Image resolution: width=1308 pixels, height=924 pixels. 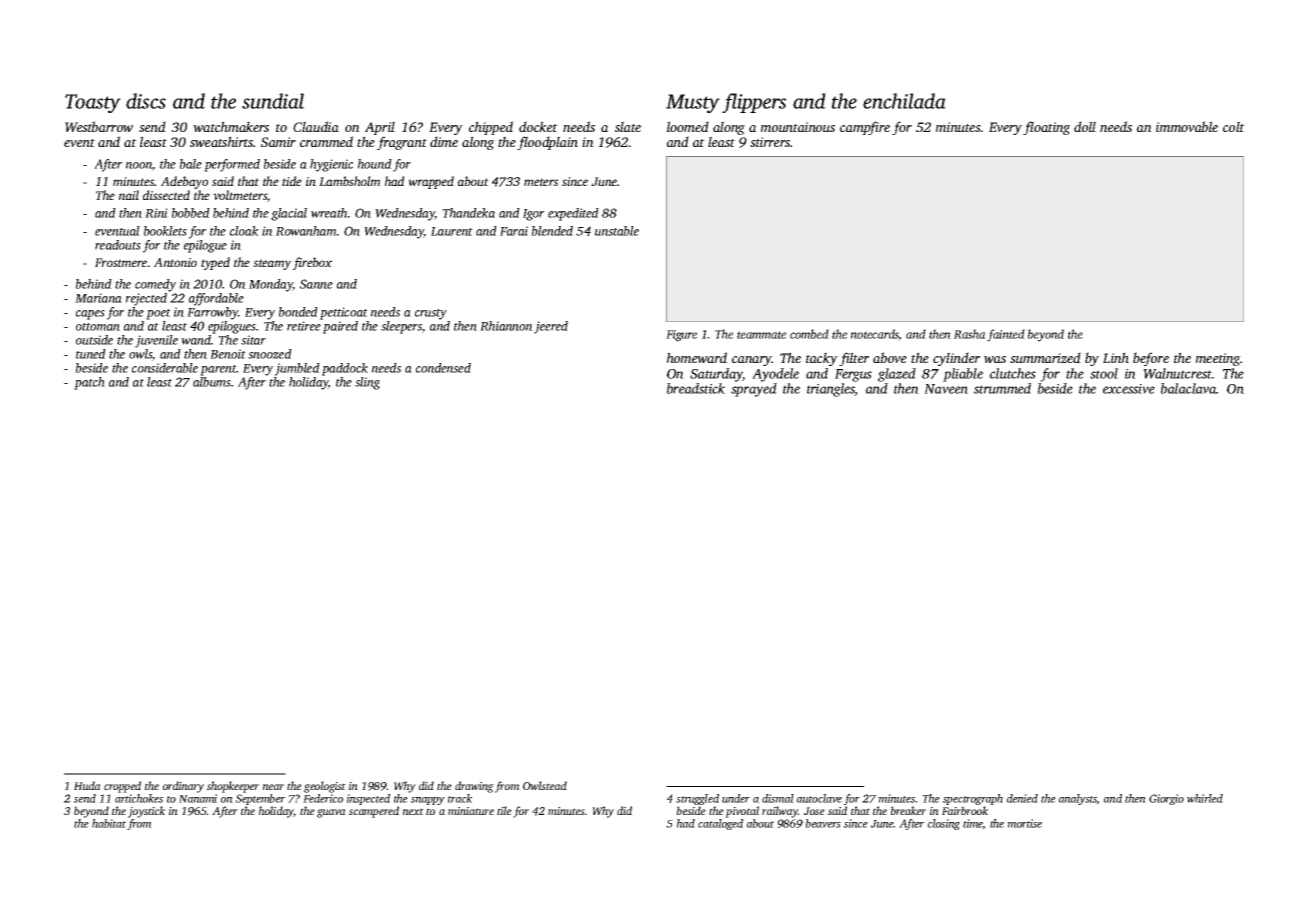 What do you see at coordinates (693, 103) in the screenshot?
I see `Musty` at bounding box center [693, 103].
